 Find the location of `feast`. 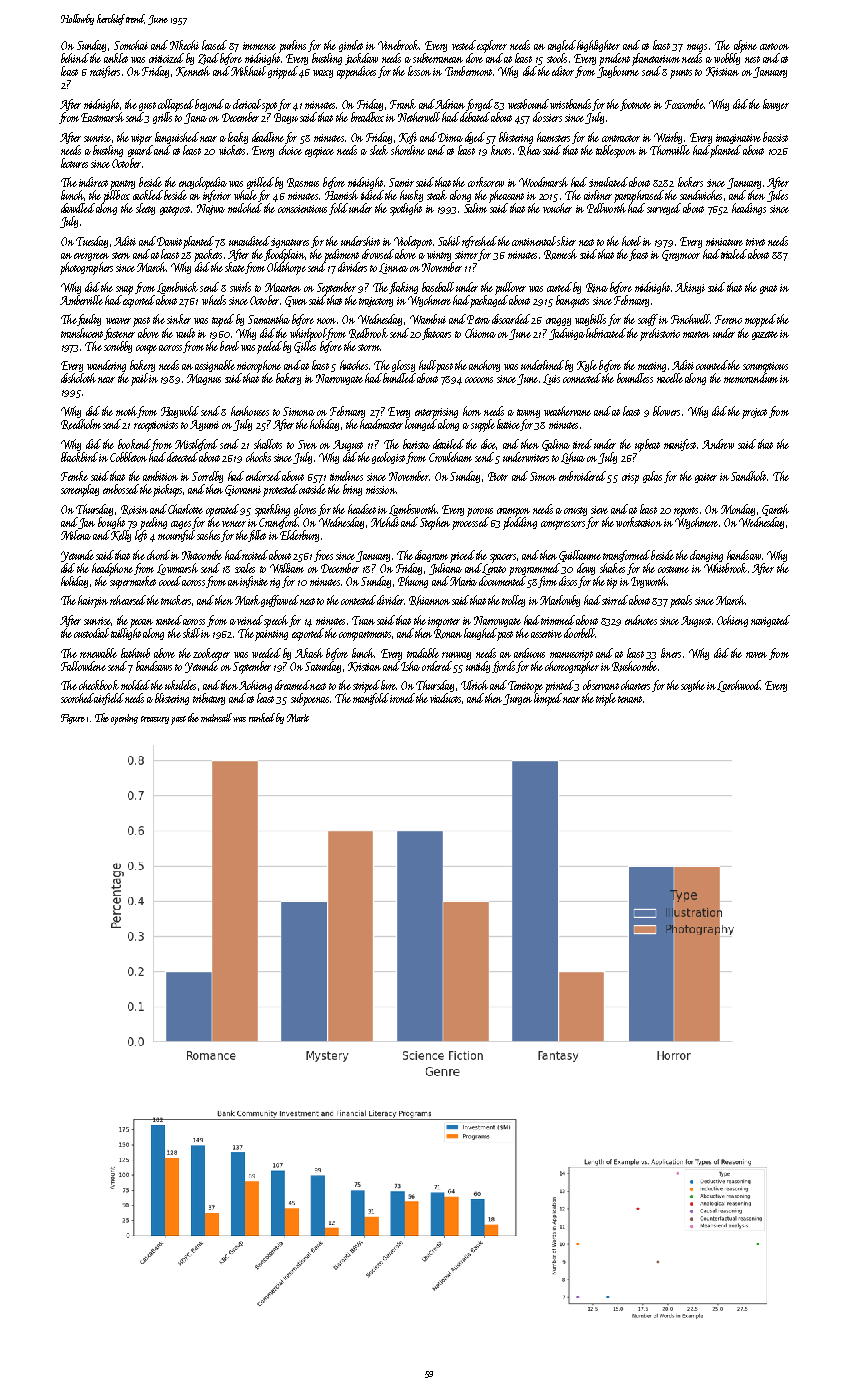

feast is located at coordinates (638, 255).
